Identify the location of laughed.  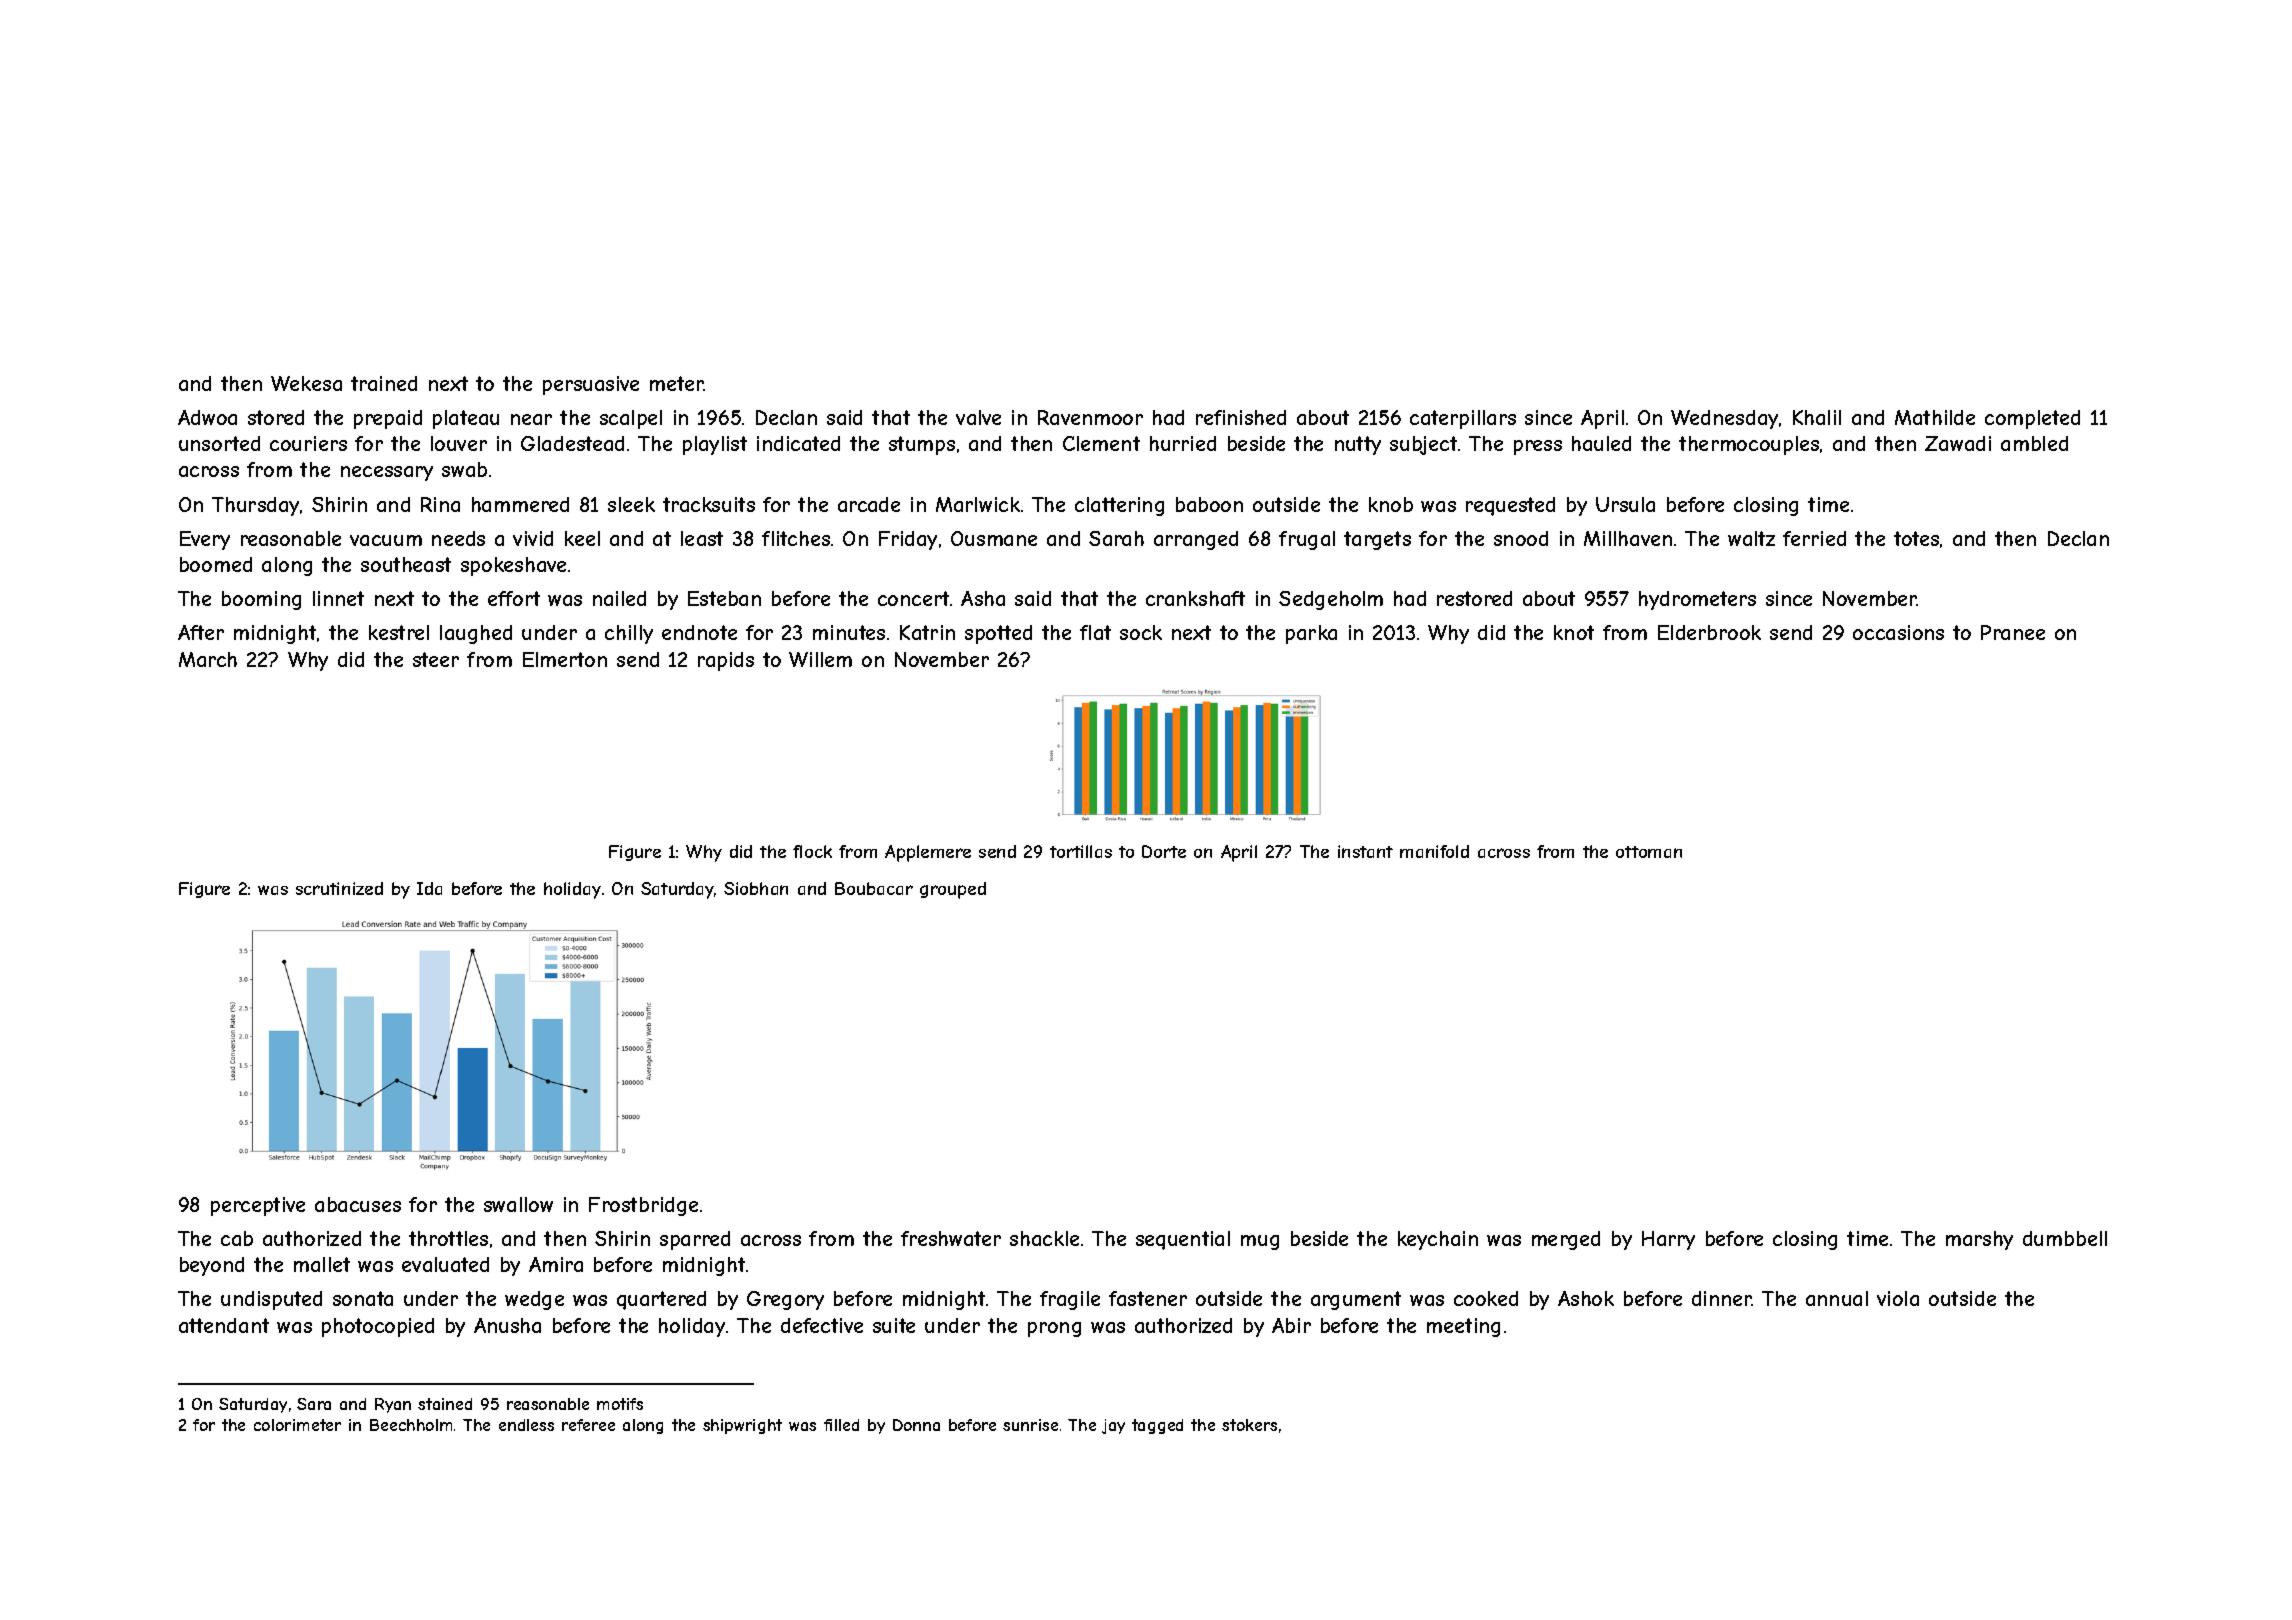
(476, 634).
